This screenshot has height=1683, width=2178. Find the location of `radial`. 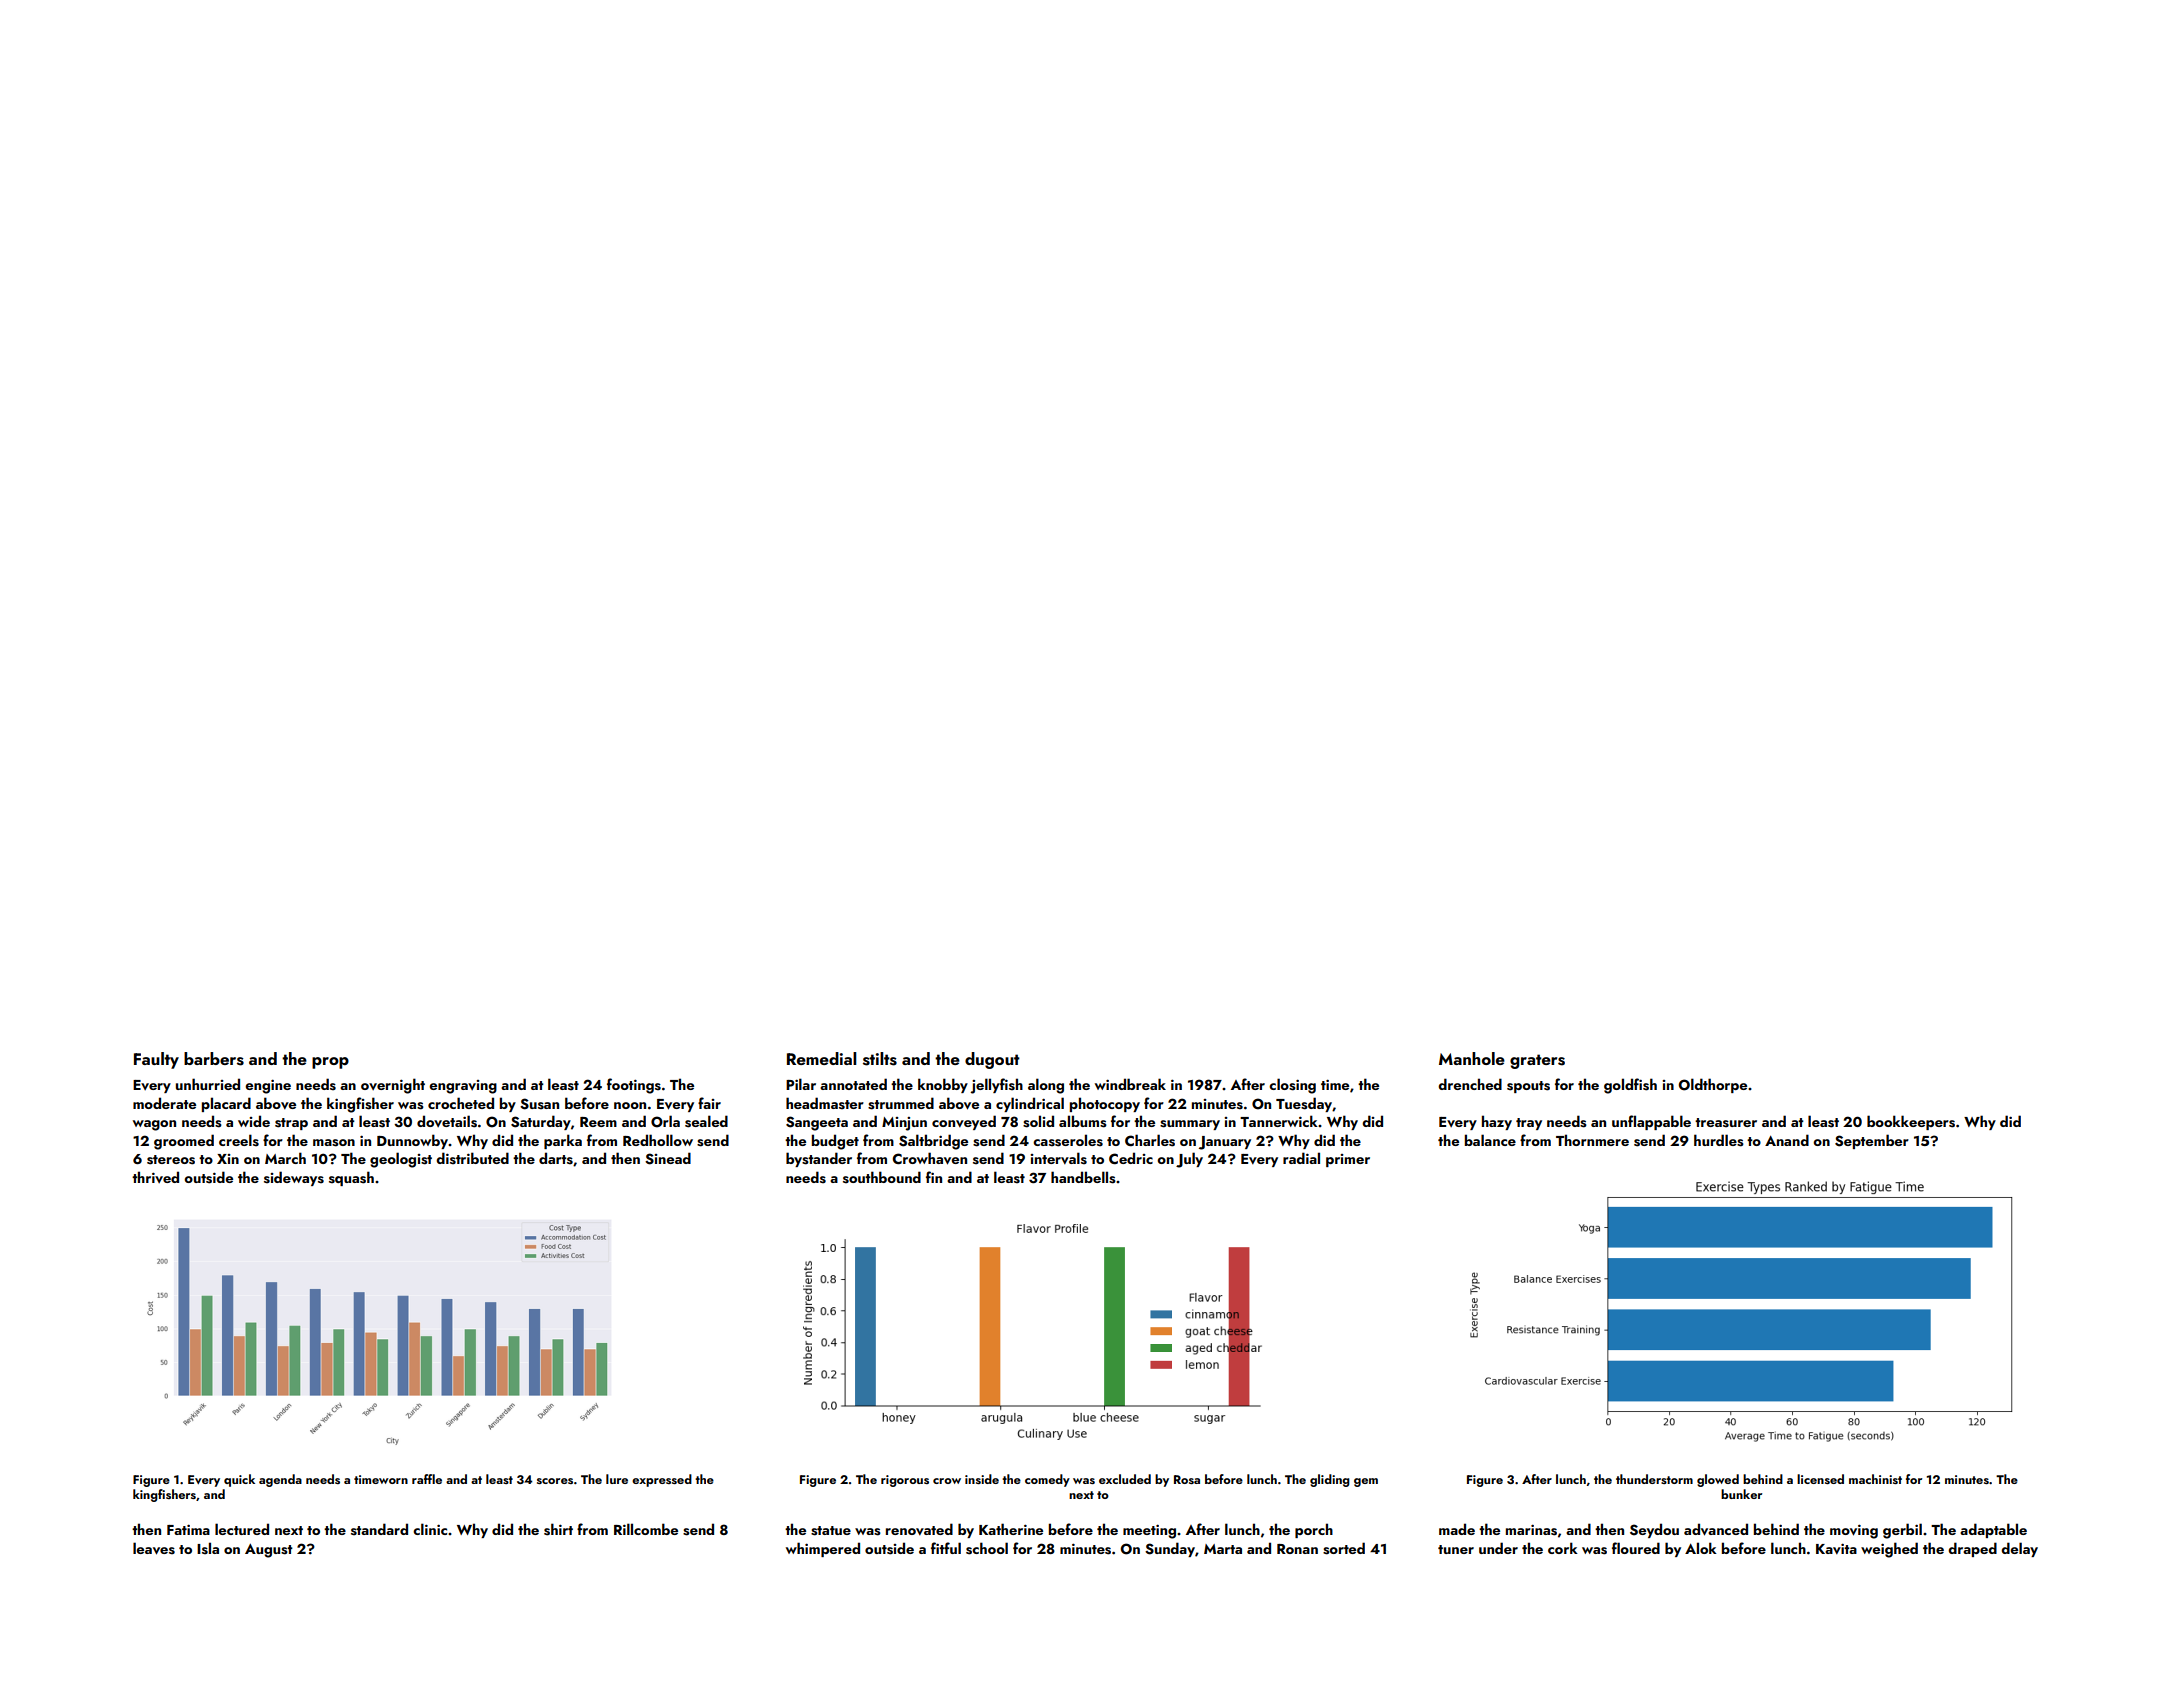

radial is located at coordinates (1301, 1158).
